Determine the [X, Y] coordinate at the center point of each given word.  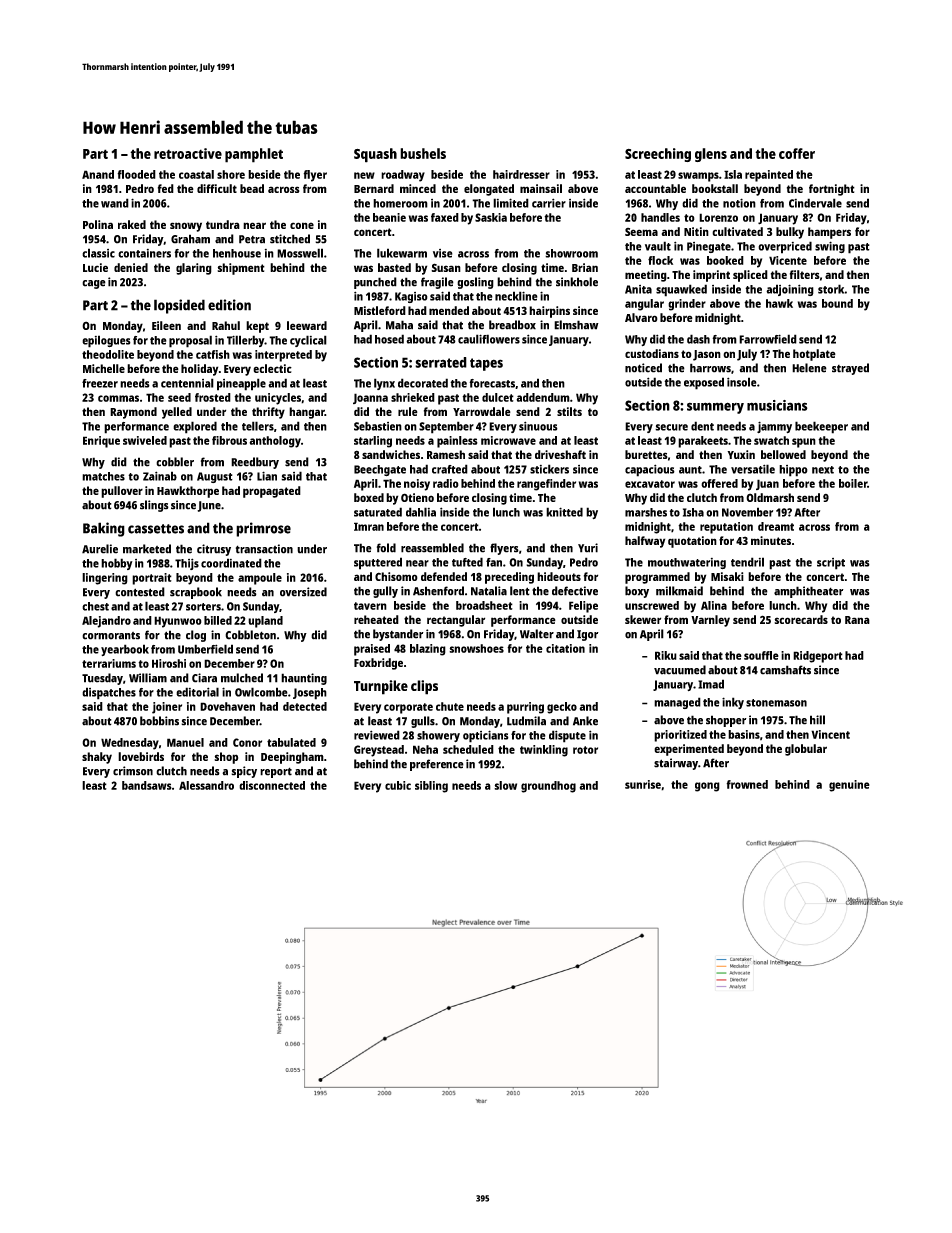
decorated [423, 383]
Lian [267, 476]
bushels [423, 153]
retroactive [188, 153]
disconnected [272, 785]
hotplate [814, 355]
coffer [797, 153]
